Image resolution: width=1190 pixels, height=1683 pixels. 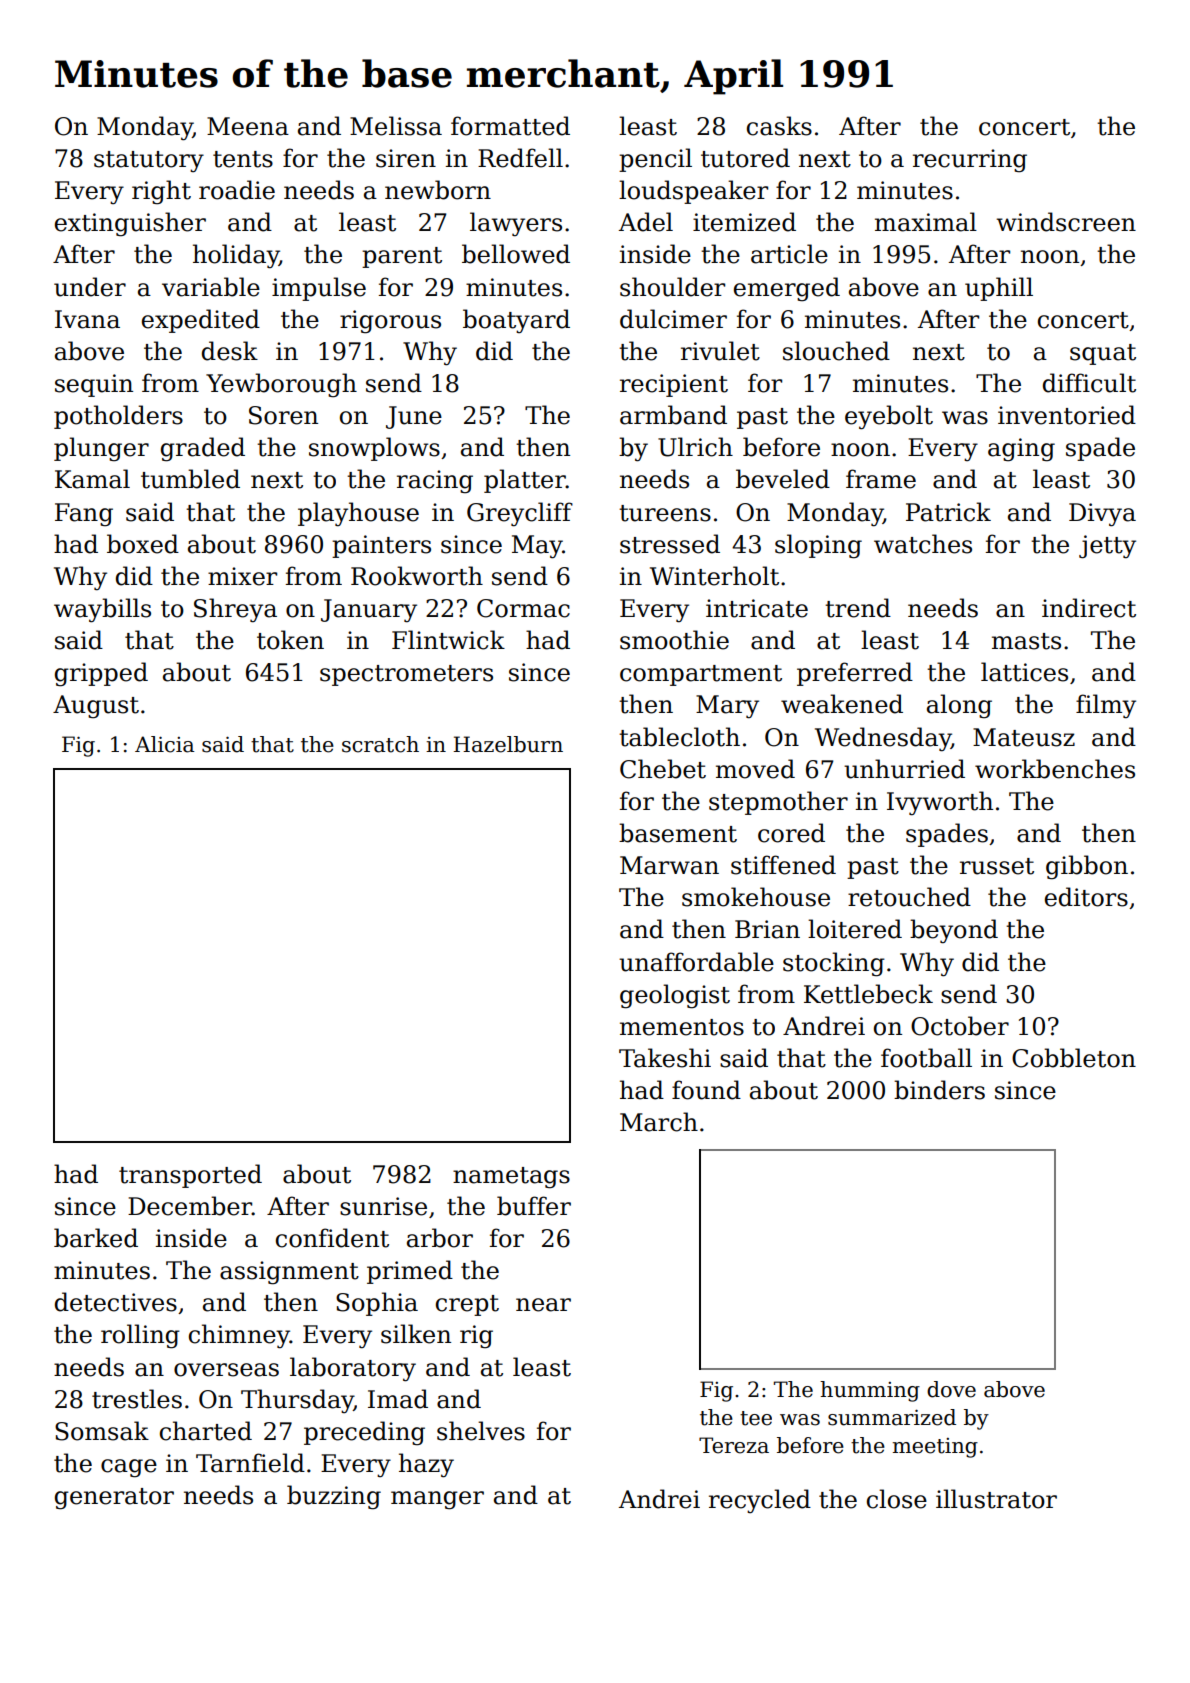 I want to click on casks, so click(x=779, y=126).
